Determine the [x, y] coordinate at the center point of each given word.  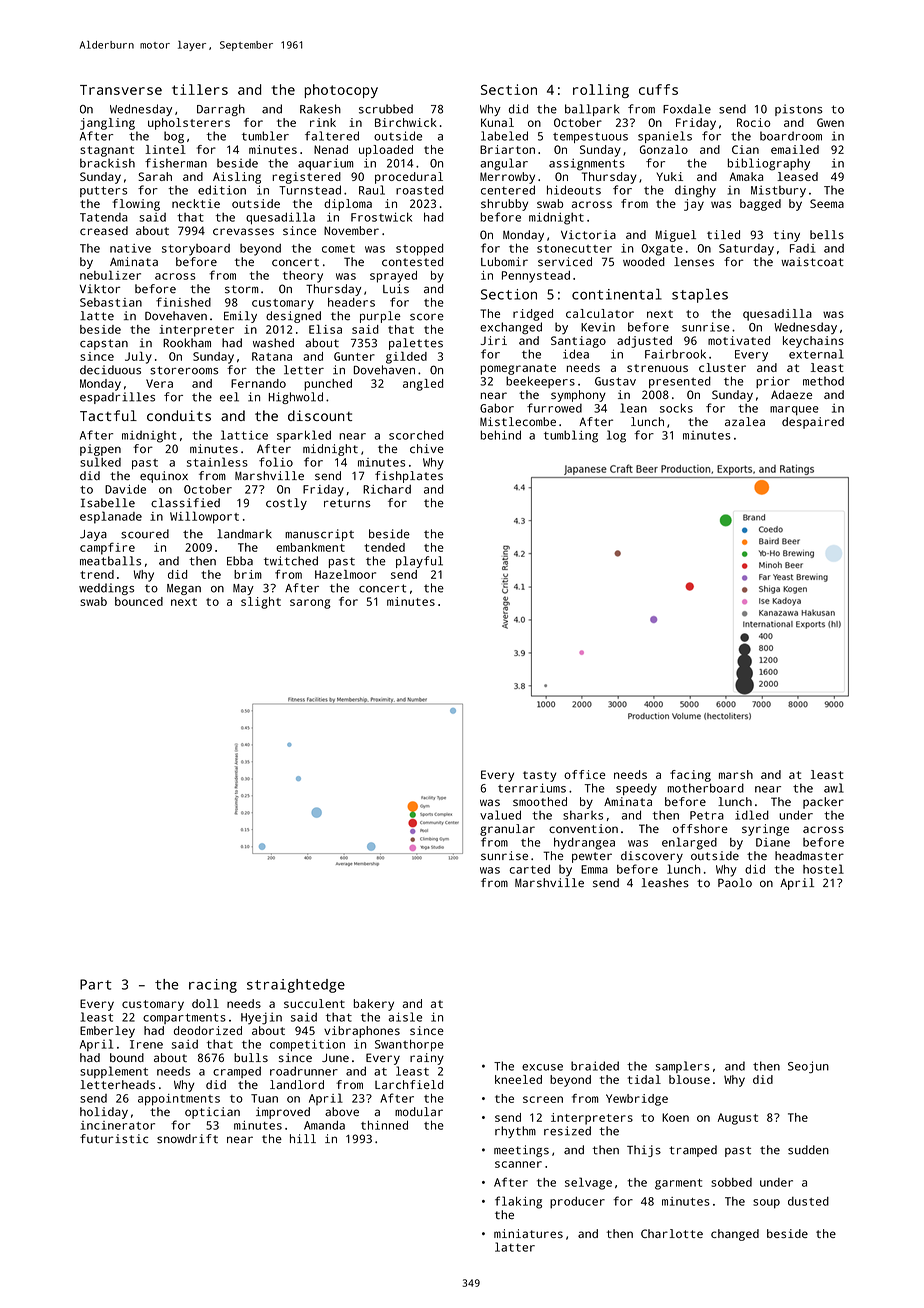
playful [419, 562]
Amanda [324, 1125]
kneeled [518, 1079]
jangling [107, 124]
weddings [106, 589]
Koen [675, 1117]
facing [690, 776]
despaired [813, 423]
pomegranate [518, 369]
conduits [179, 415]
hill [303, 1138]
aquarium [326, 164]
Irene [146, 1044]
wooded [644, 261]
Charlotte [672, 1233]
